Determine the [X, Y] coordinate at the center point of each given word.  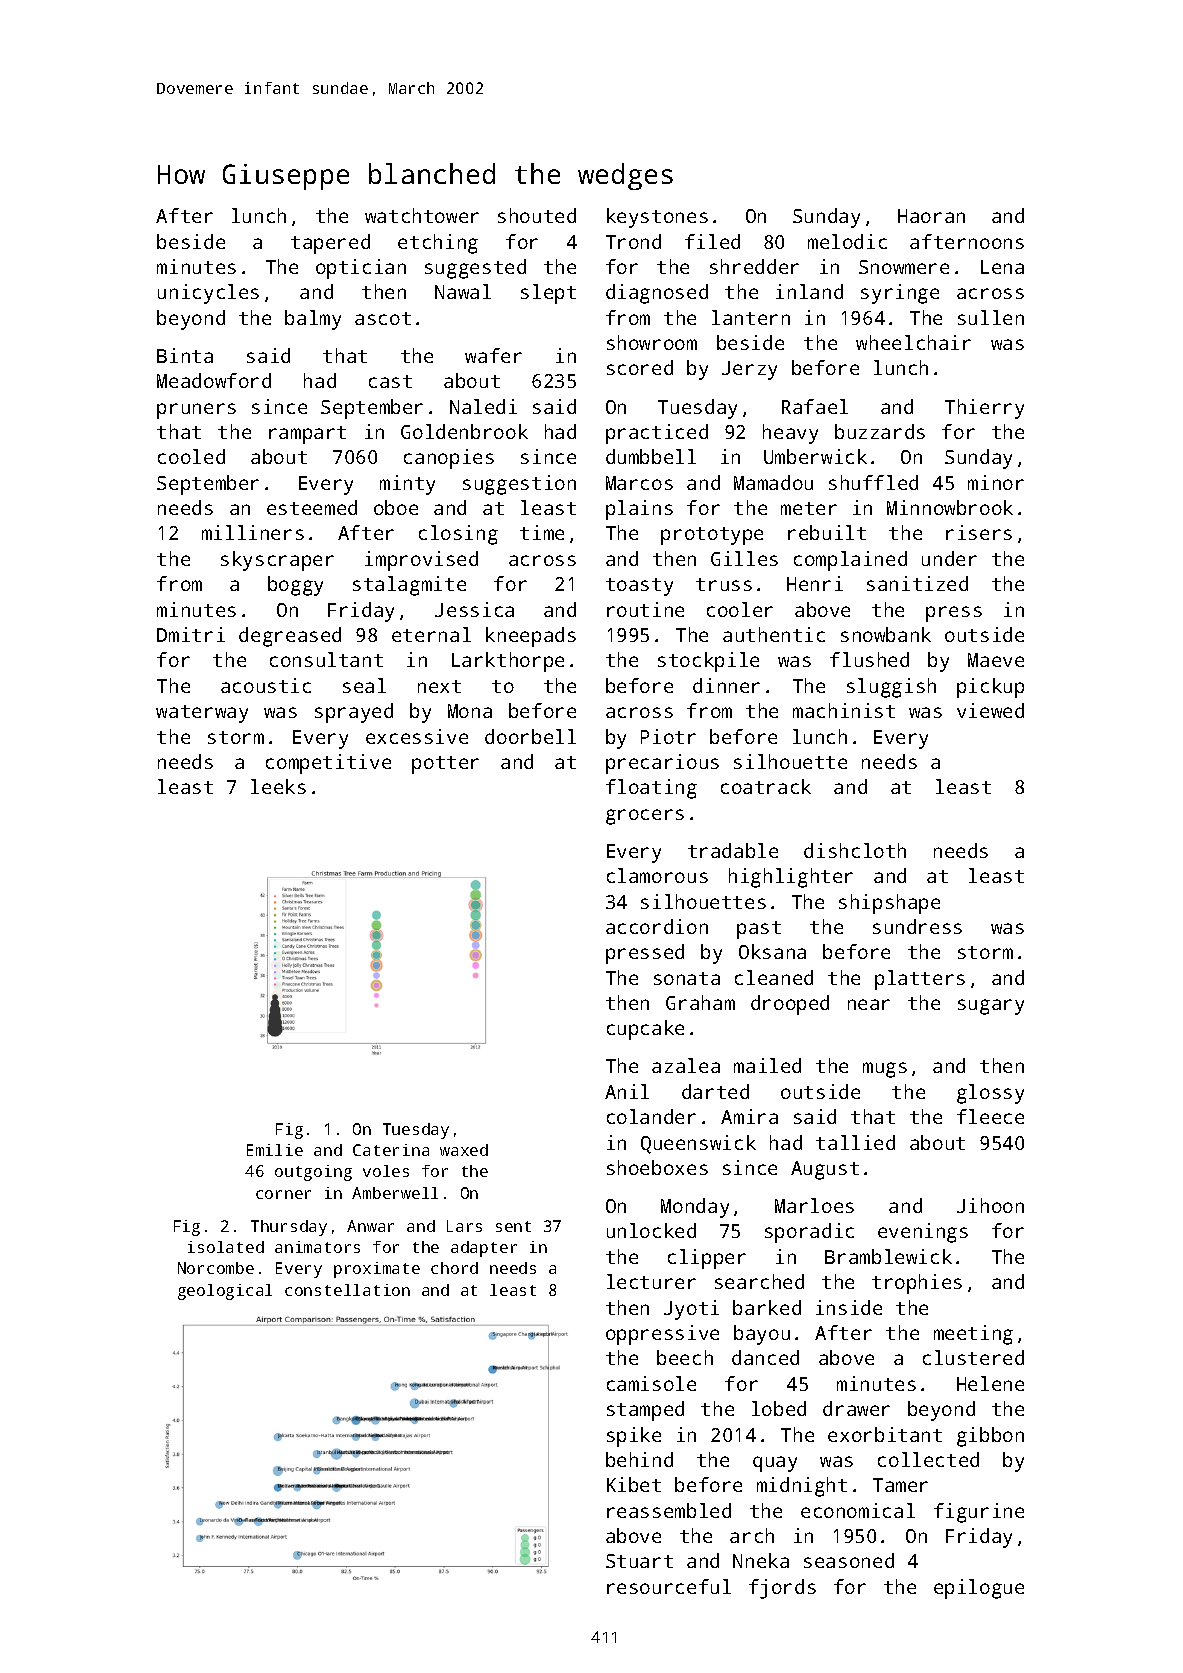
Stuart [639, 1561]
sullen [991, 317]
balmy [313, 320]
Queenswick [698, 1144]
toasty [639, 587]
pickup [990, 688]
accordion [657, 926]
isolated [226, 1247]
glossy [990, 1094]
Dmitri [191, 634]
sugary [991, 1007]
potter [445, 765]
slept [548, 294]
